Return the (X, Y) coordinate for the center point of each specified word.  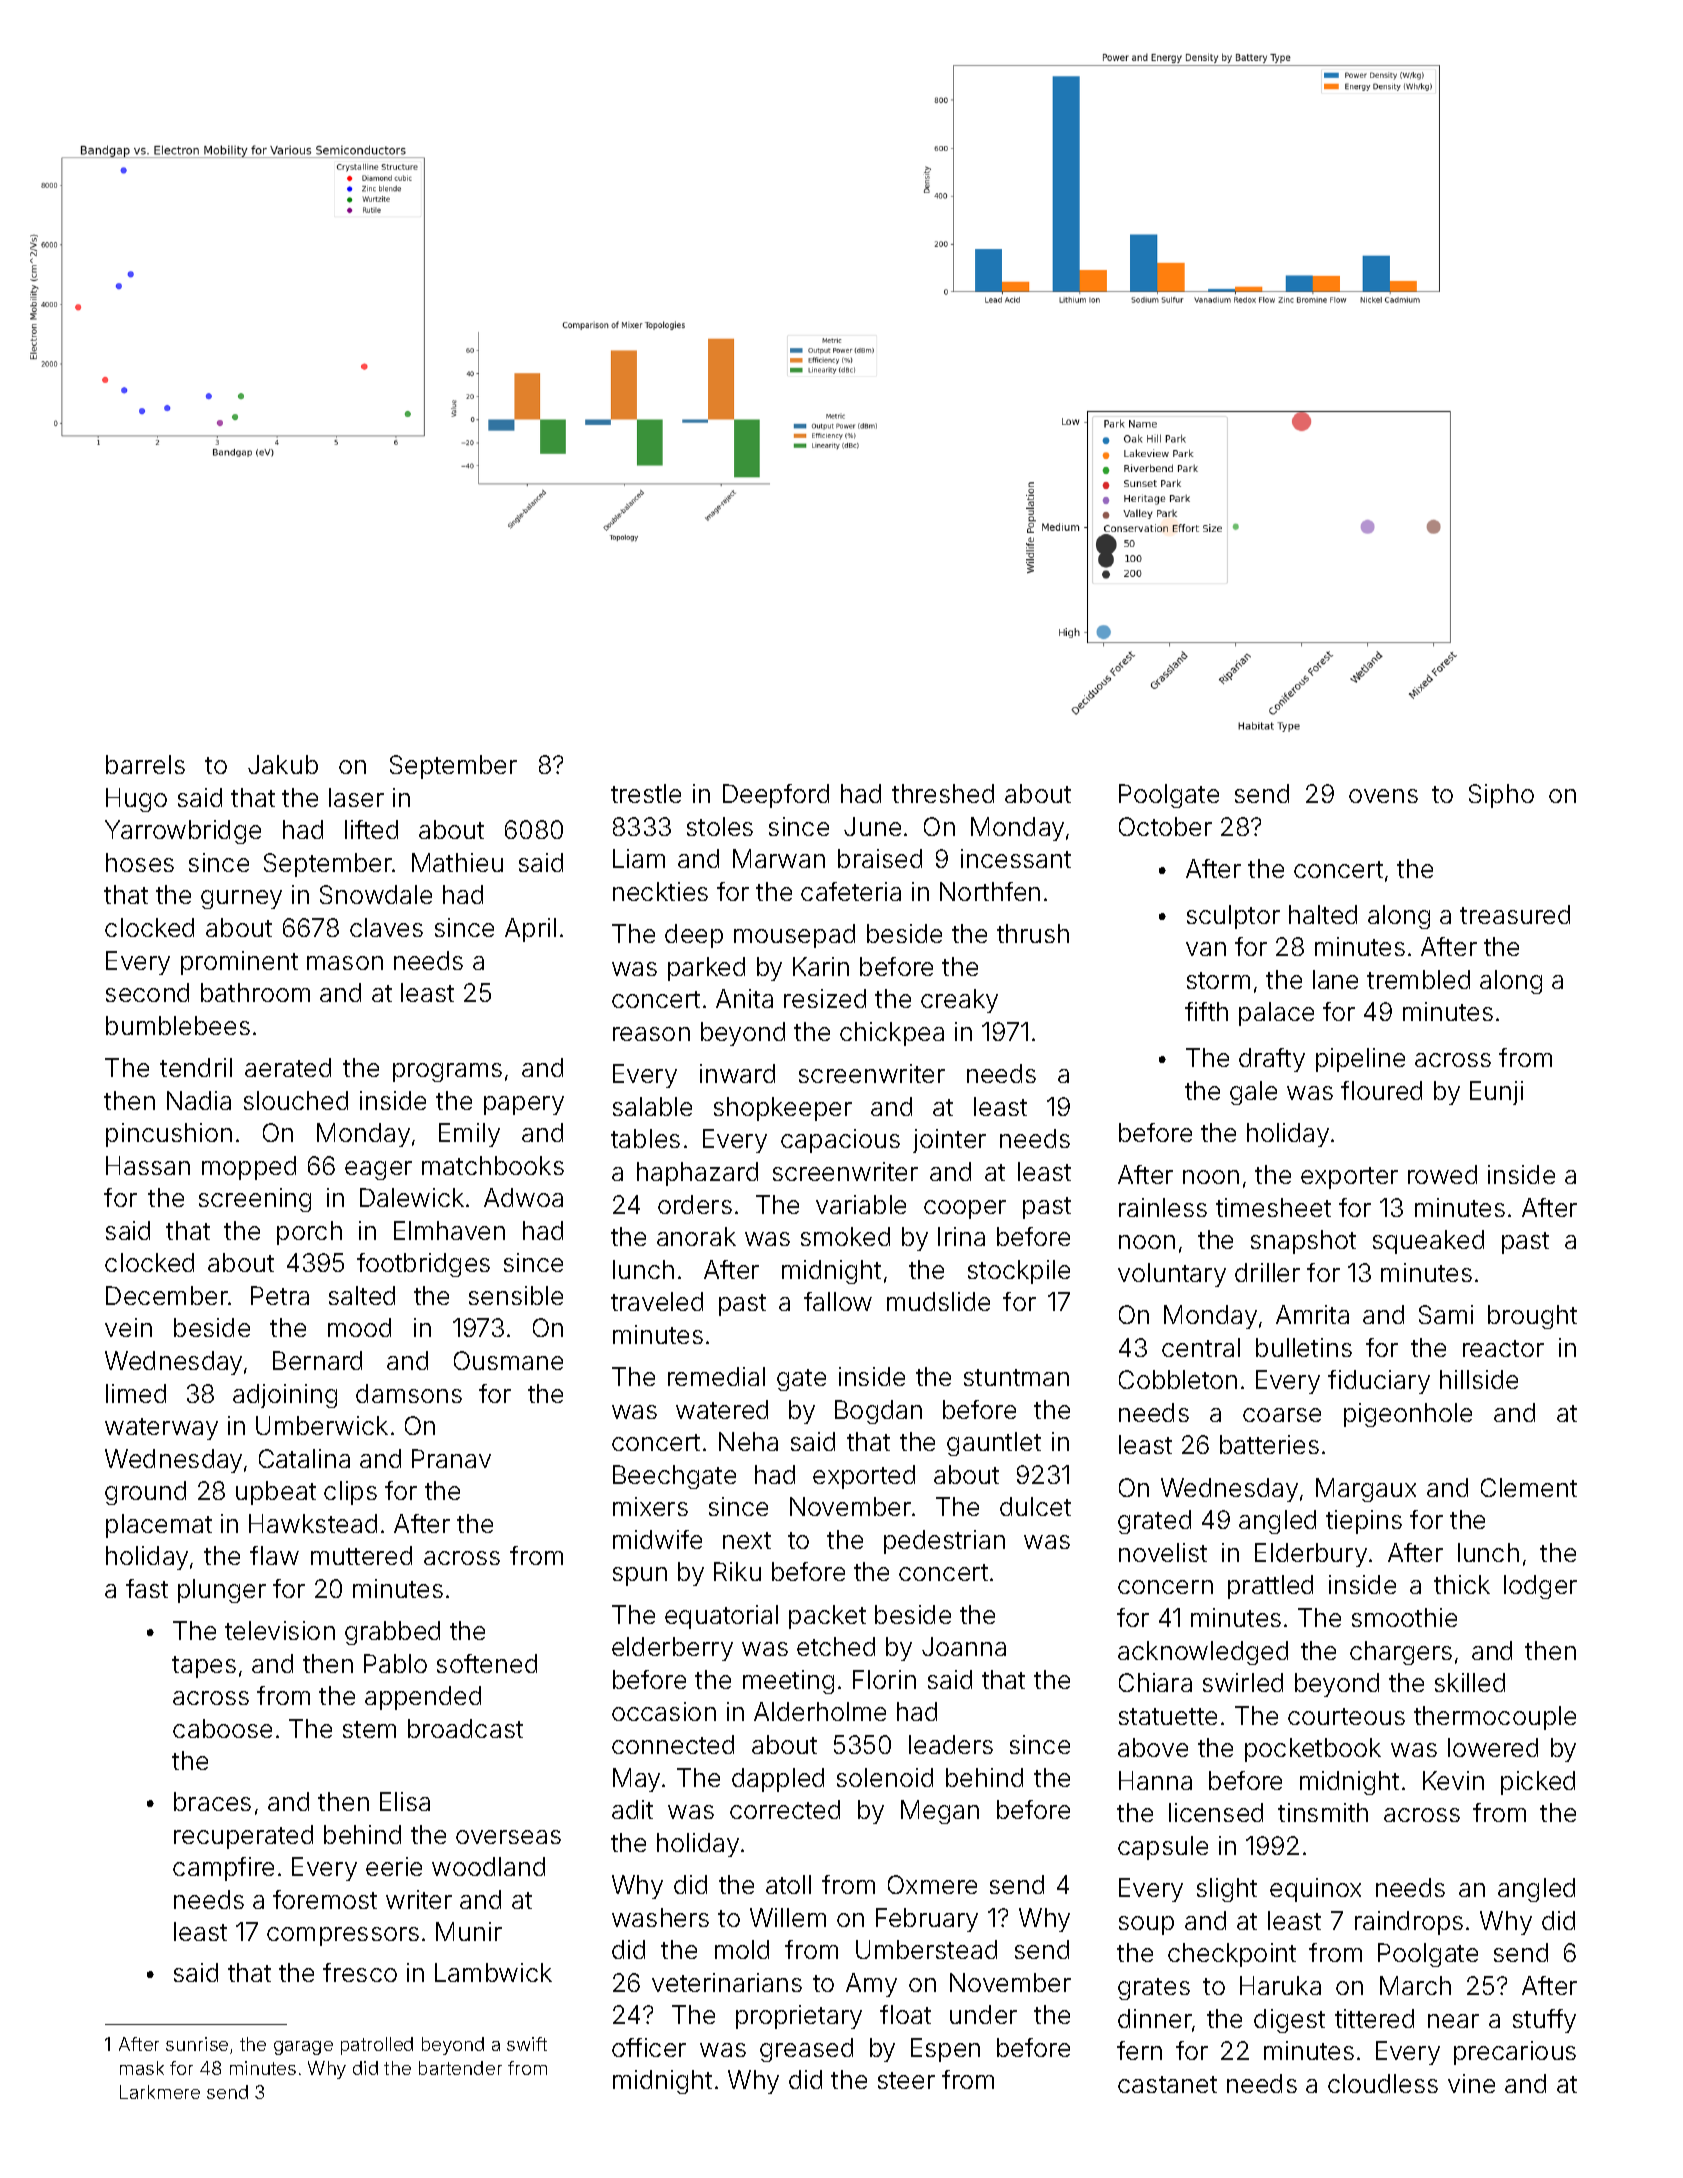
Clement (1529, 1487)
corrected (785, 1809)
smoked (845, 1236)
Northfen (990, 891)
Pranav (451, 1458)
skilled (1470, 1682)
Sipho (1501, 796)
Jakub (283, 764)
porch (309, 1233)
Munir (469, 1931)
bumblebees (178, 1025)
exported (864, 1477)
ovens (1383, 796)
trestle (646, 793)
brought (1532, 1317)
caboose (222, 1728)
